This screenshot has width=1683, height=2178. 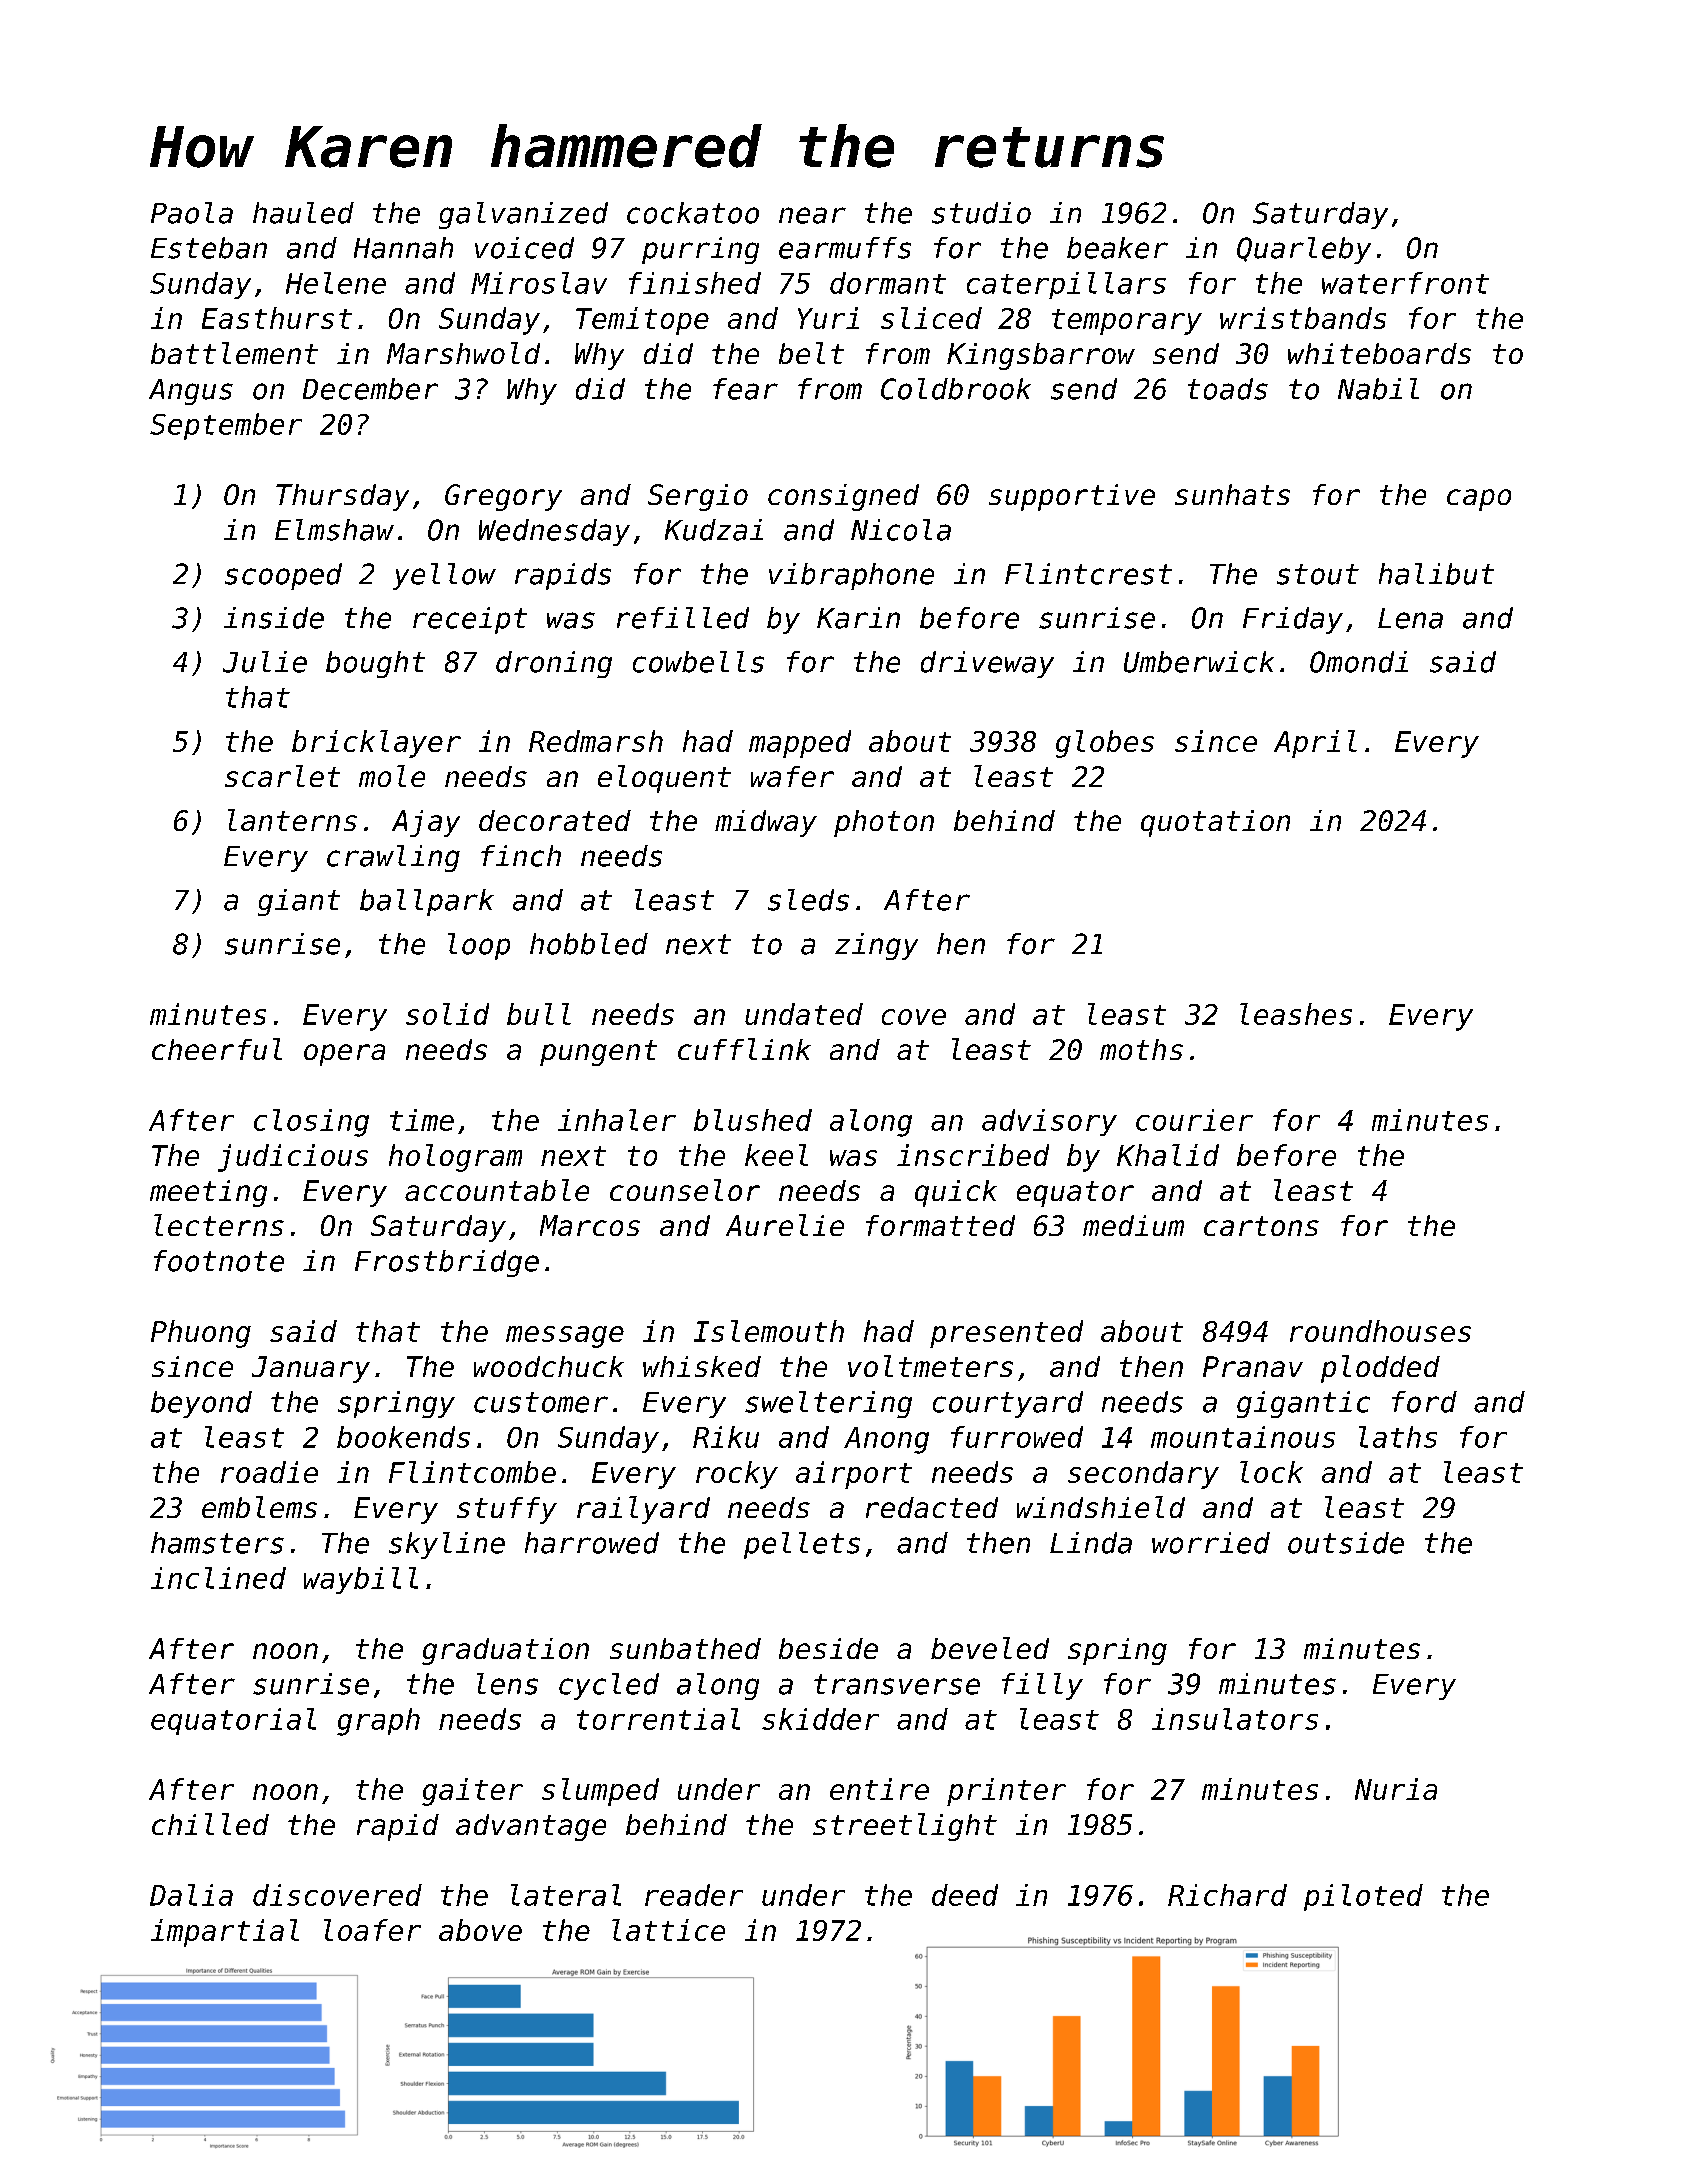 I want to click on lattice, so click(x=668, y=1930).
